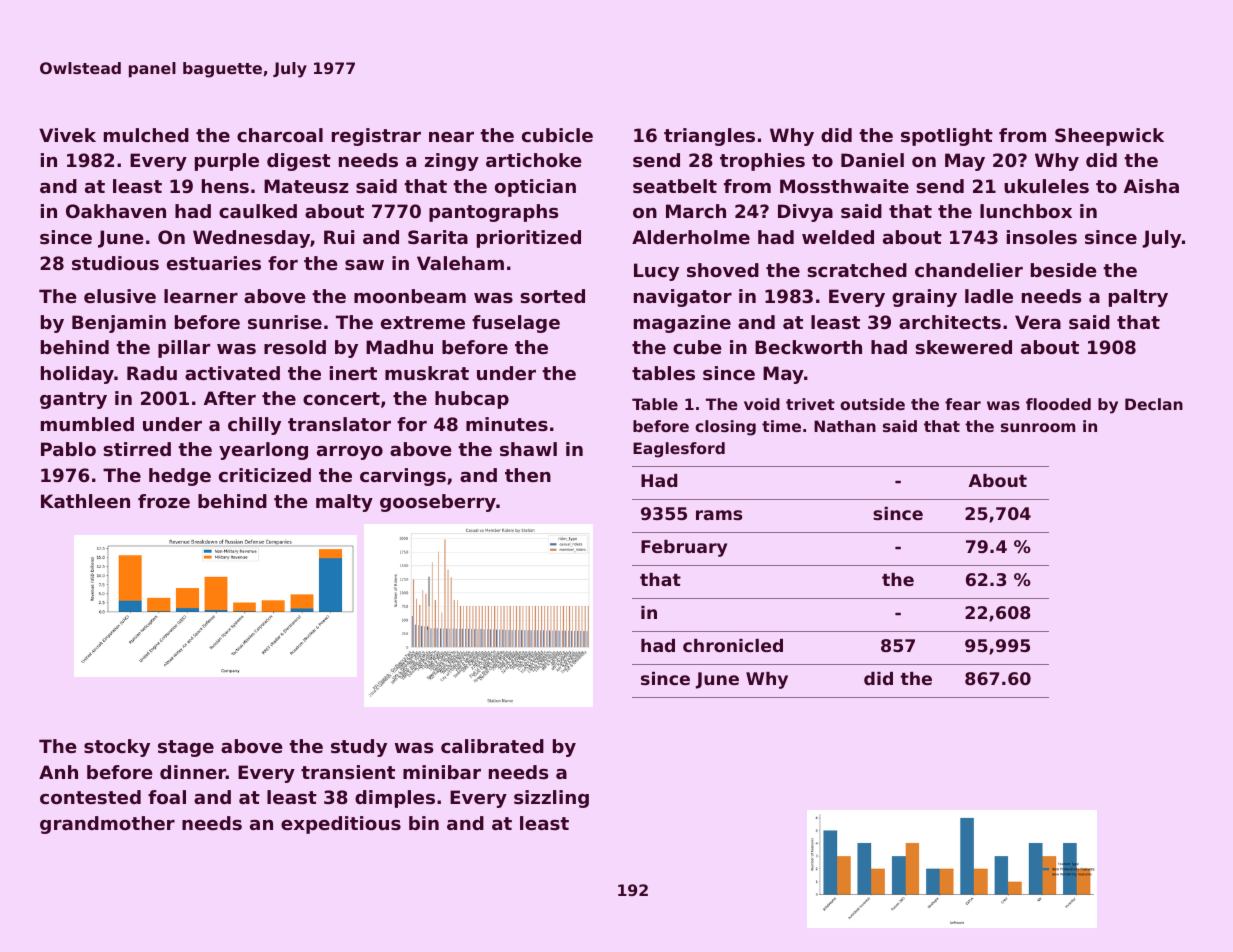 The width and height of the document is (1233, 952). I want to click on fuselage, so click(516, 324).
